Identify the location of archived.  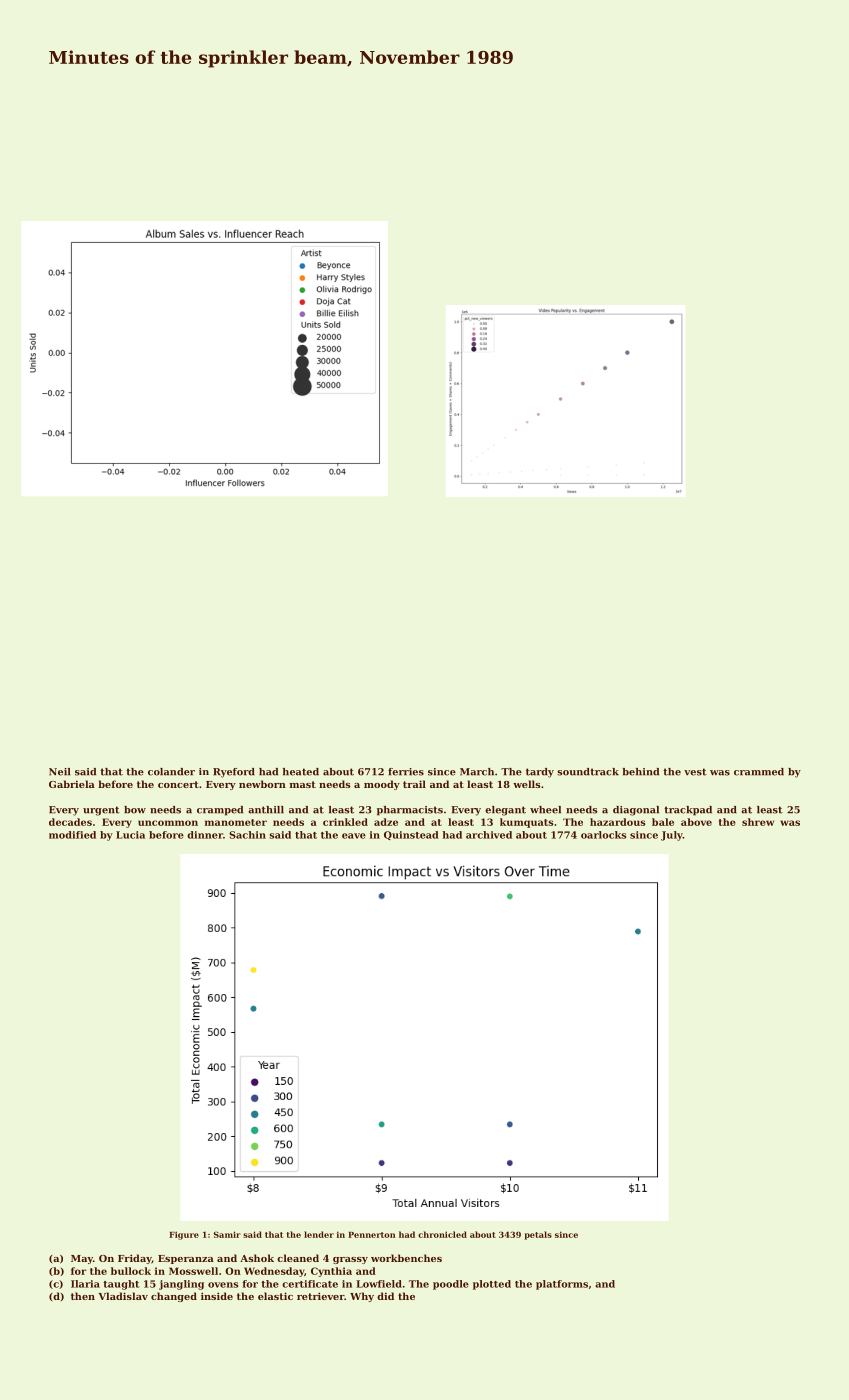
(489, 835).
